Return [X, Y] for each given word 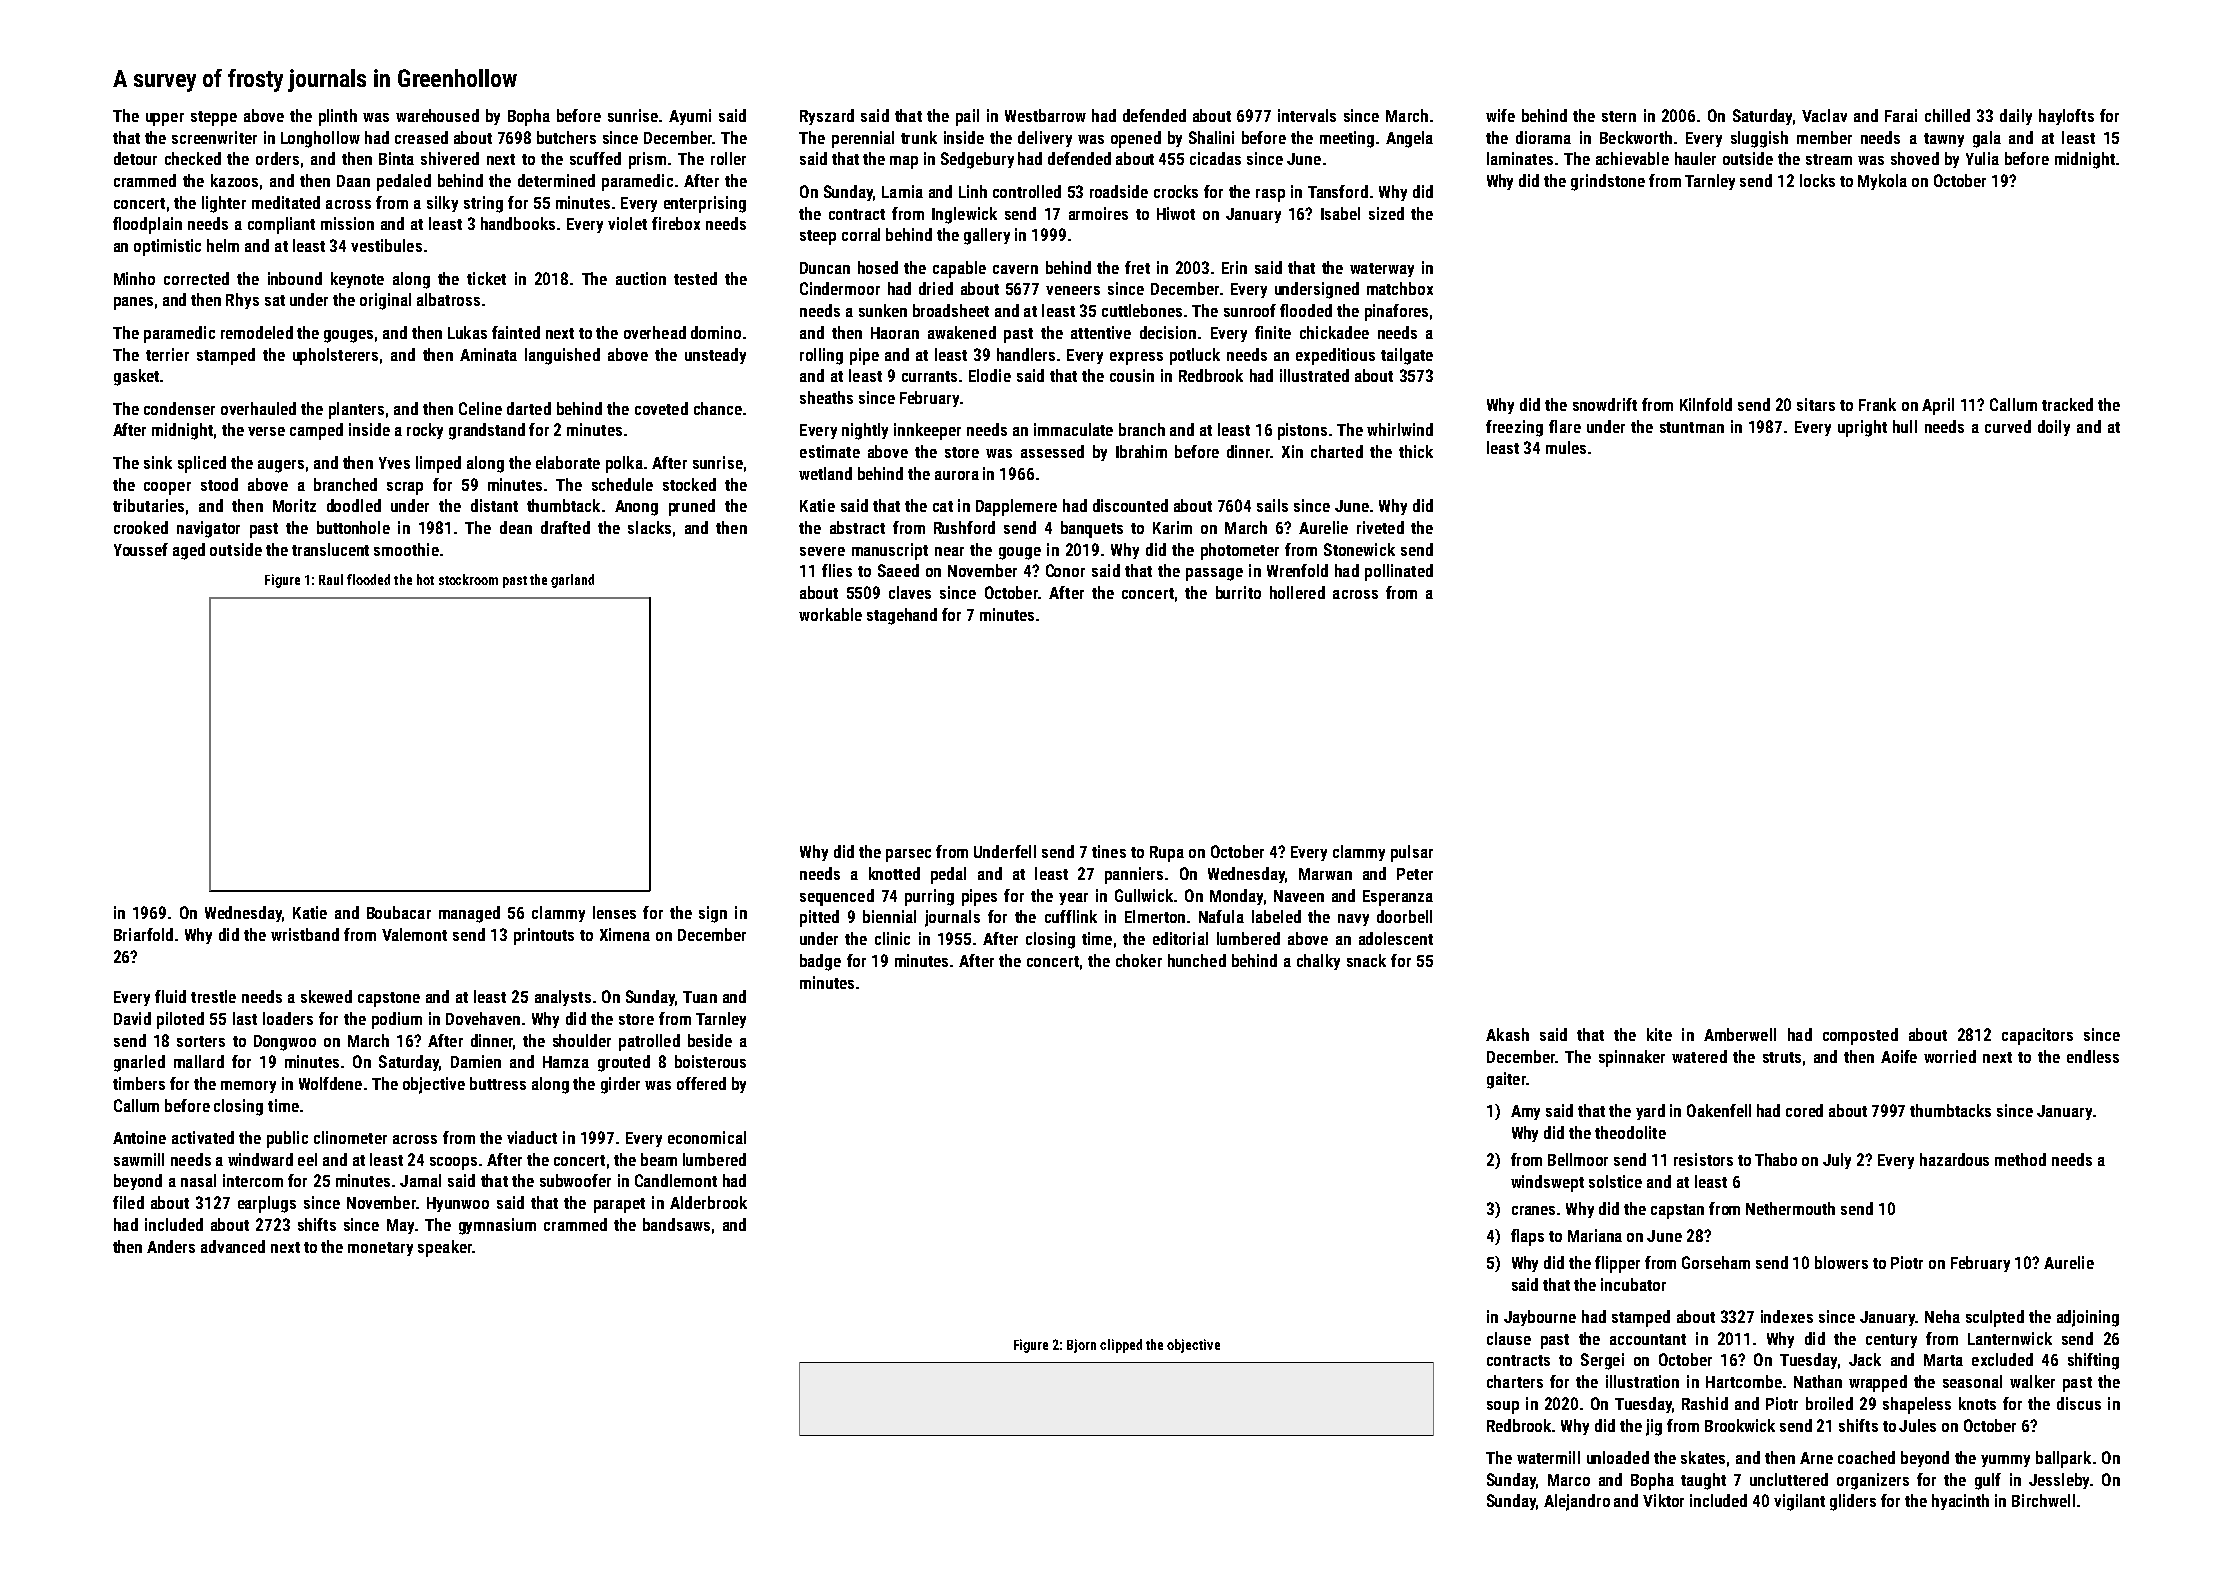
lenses [614, 912]
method [2020, 1159]
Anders [171, 1246]
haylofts [2066, 117]
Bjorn [1081, 1346]
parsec [908, 855]
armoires [1098, 213]
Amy [1525, 1112]
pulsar [1412, 853]
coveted [661, 408]
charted [1337, 451]
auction [641, 278]
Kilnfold [1706, 404]
